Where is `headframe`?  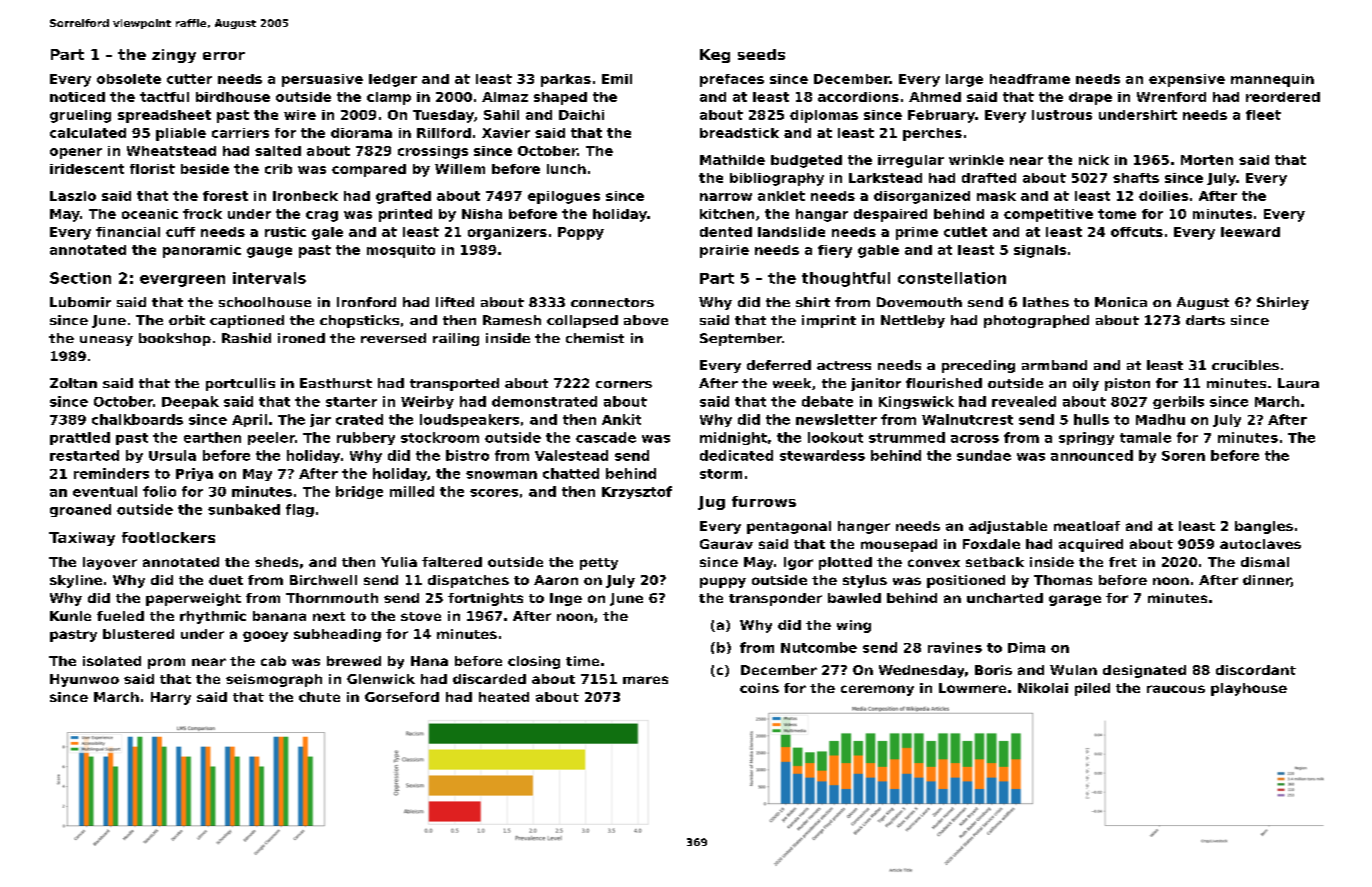 headframe is located at coordinates (1030, 79).
